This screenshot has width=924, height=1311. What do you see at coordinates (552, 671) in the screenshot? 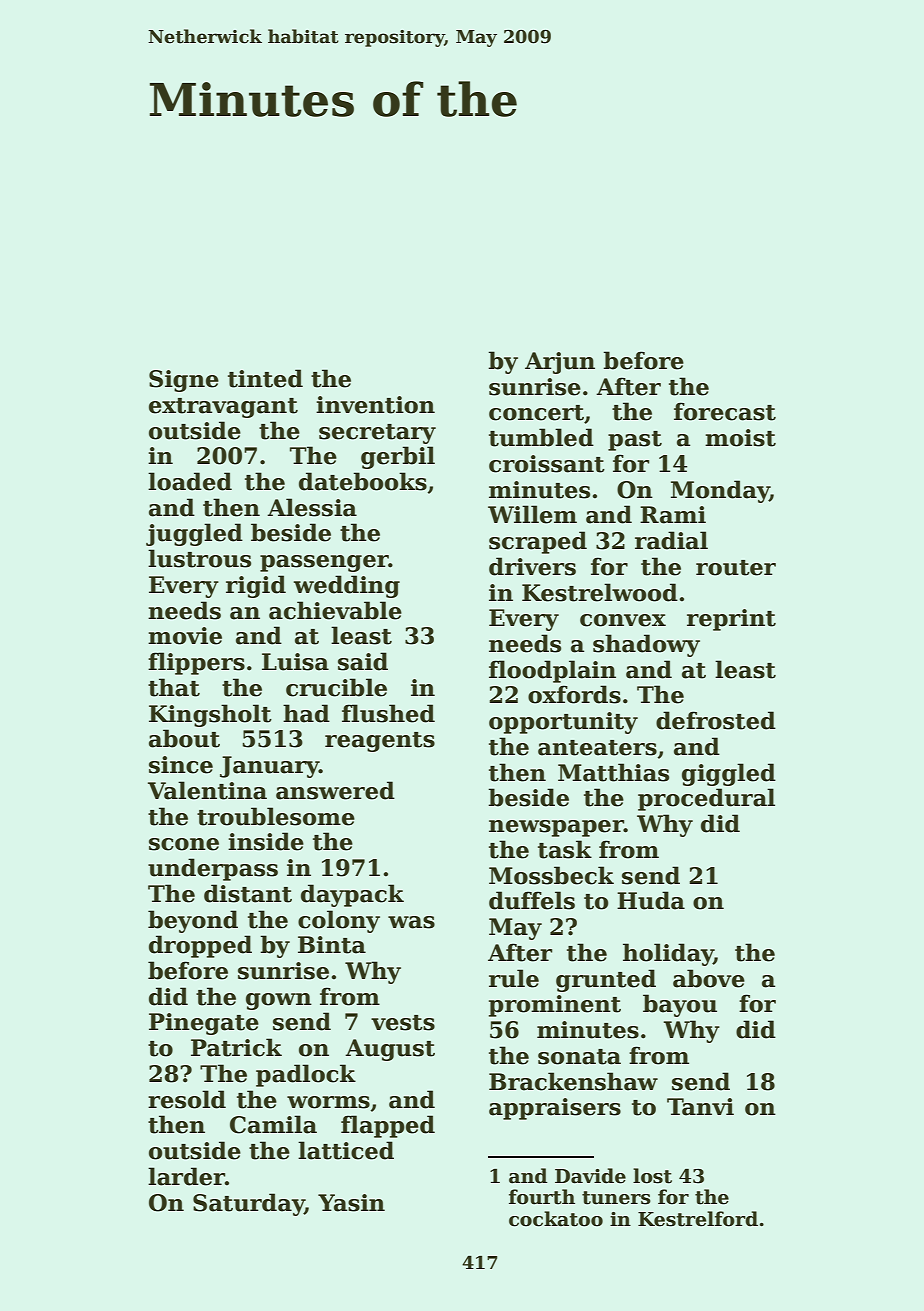
I see `floodplain` at bounding box center [552, 671].
